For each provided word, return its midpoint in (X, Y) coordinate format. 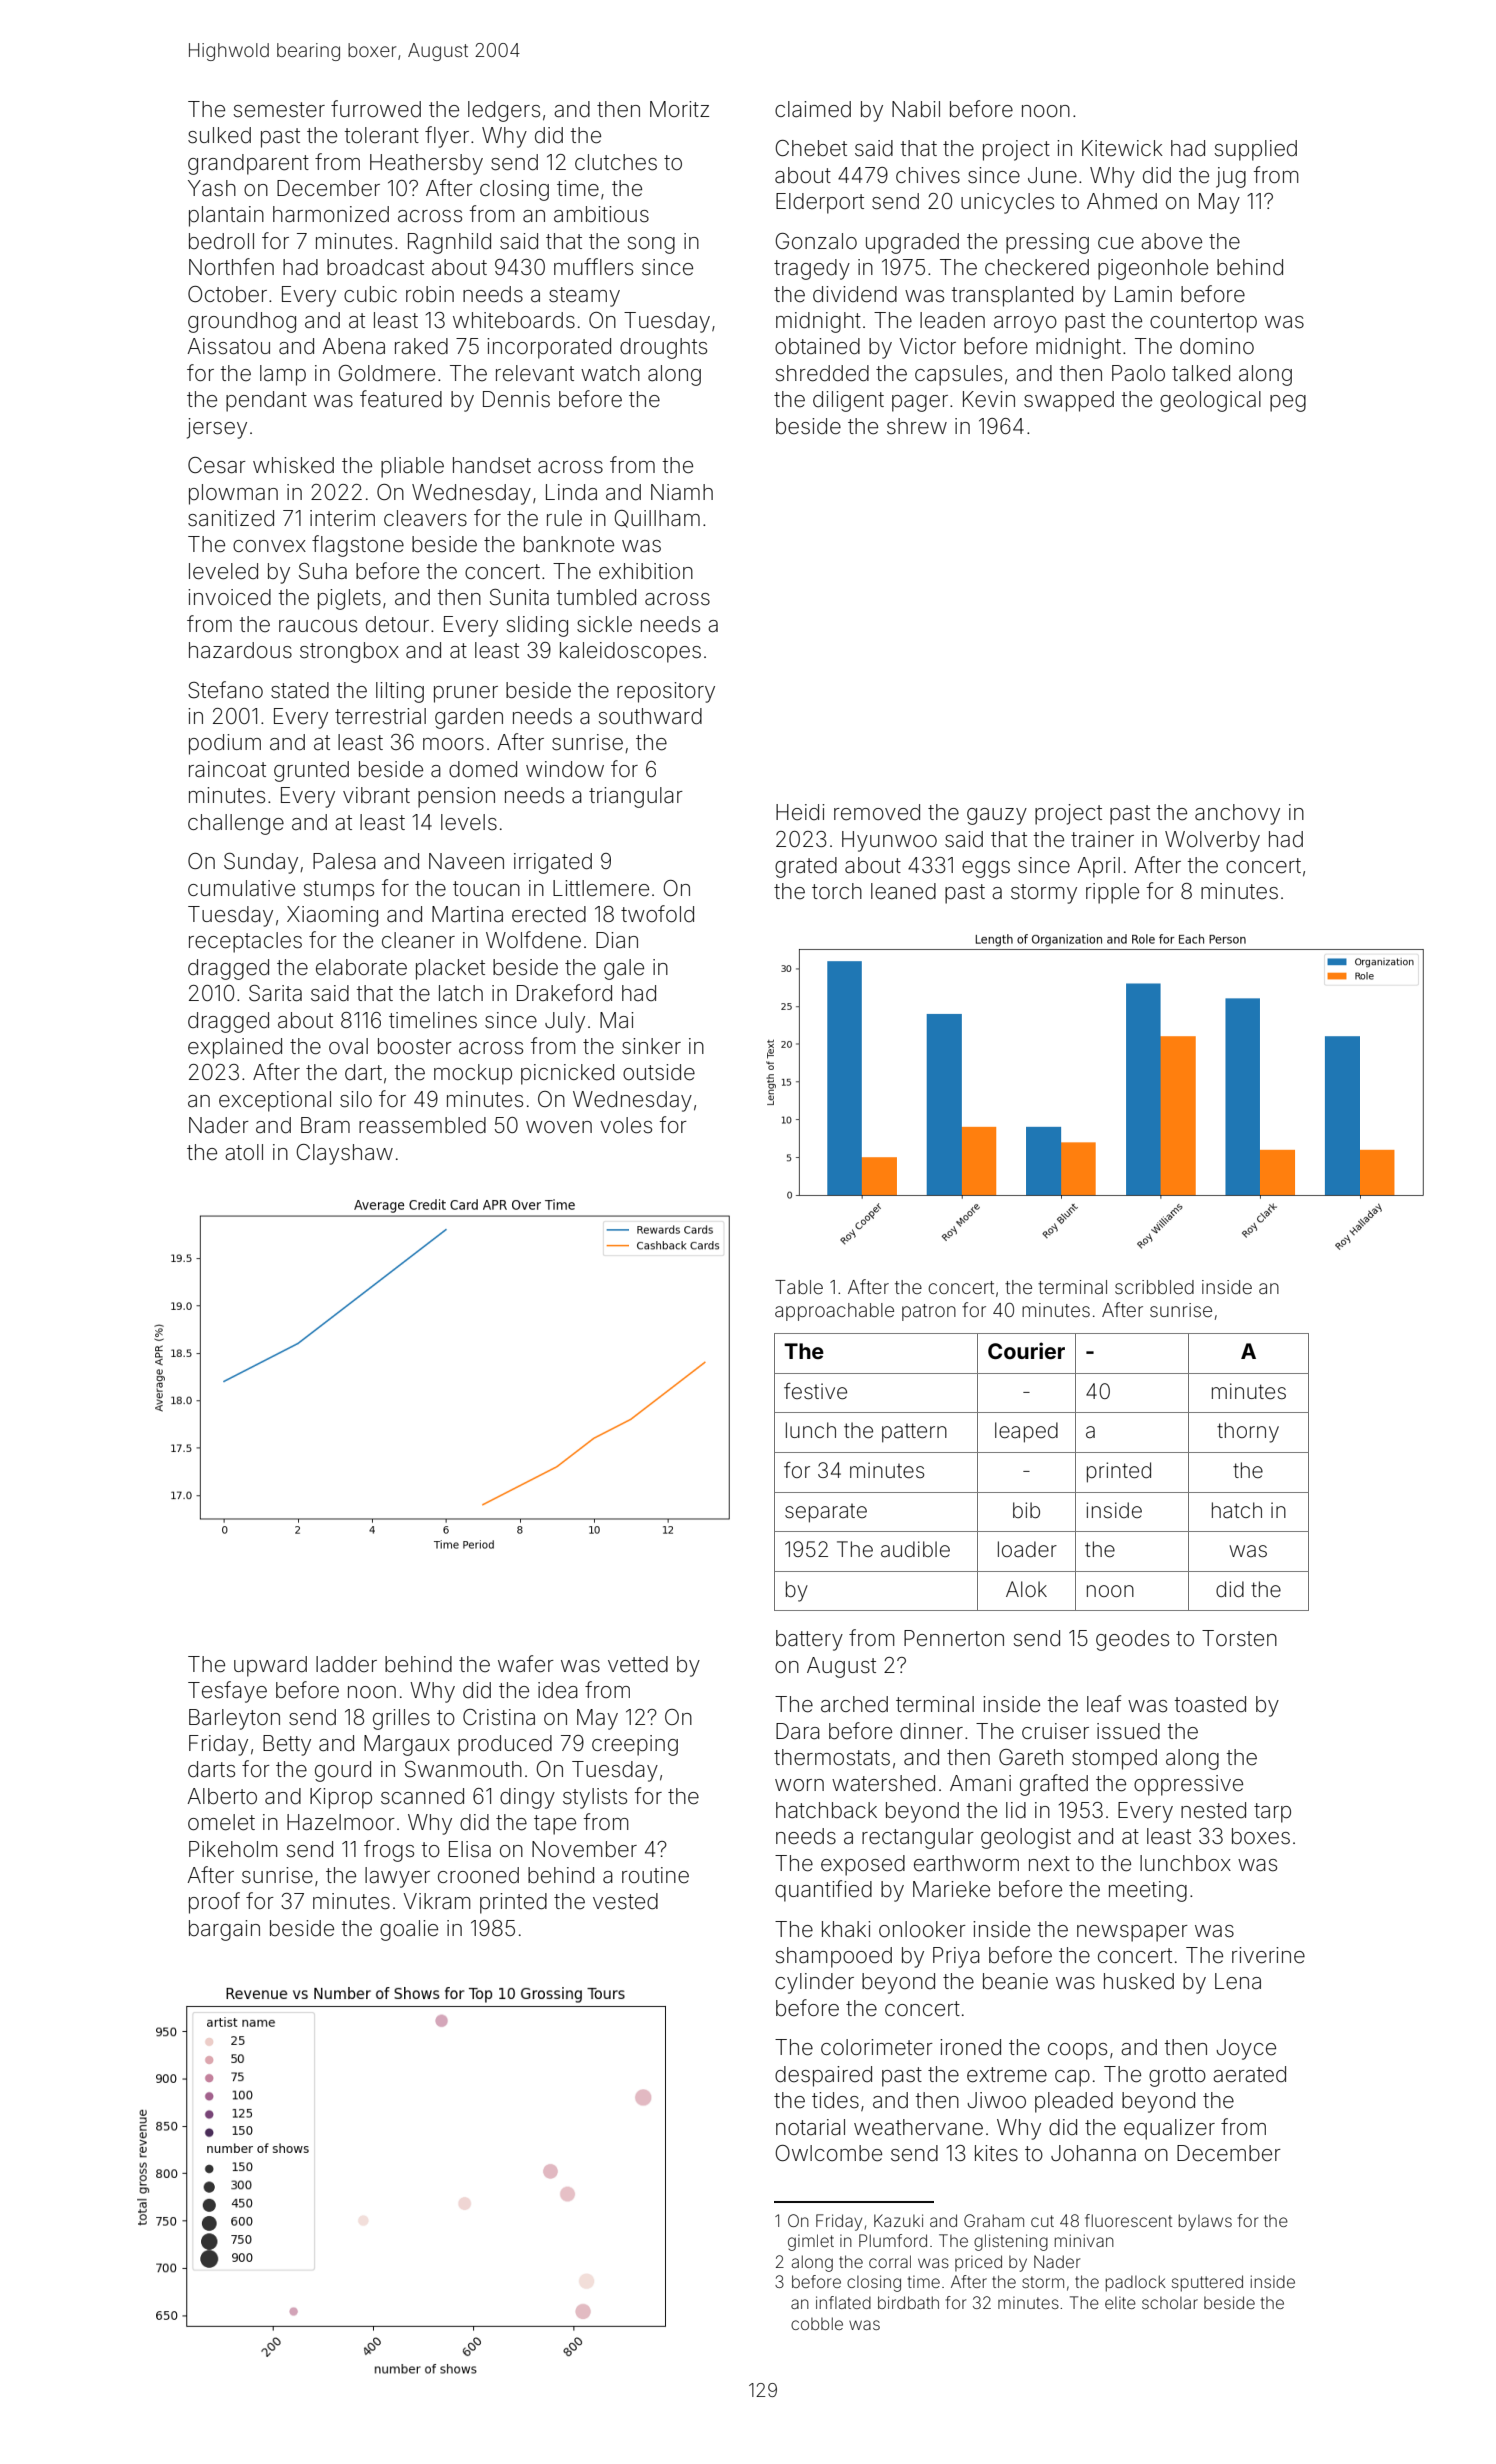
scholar (1170, 2303)
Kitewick (1122, 148)
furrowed (376, 109)
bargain (224, 1930)
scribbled (1154, 1287)
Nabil (916, 109)
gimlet (811, 2242)
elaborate (361, 967)
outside (659, 1072)
